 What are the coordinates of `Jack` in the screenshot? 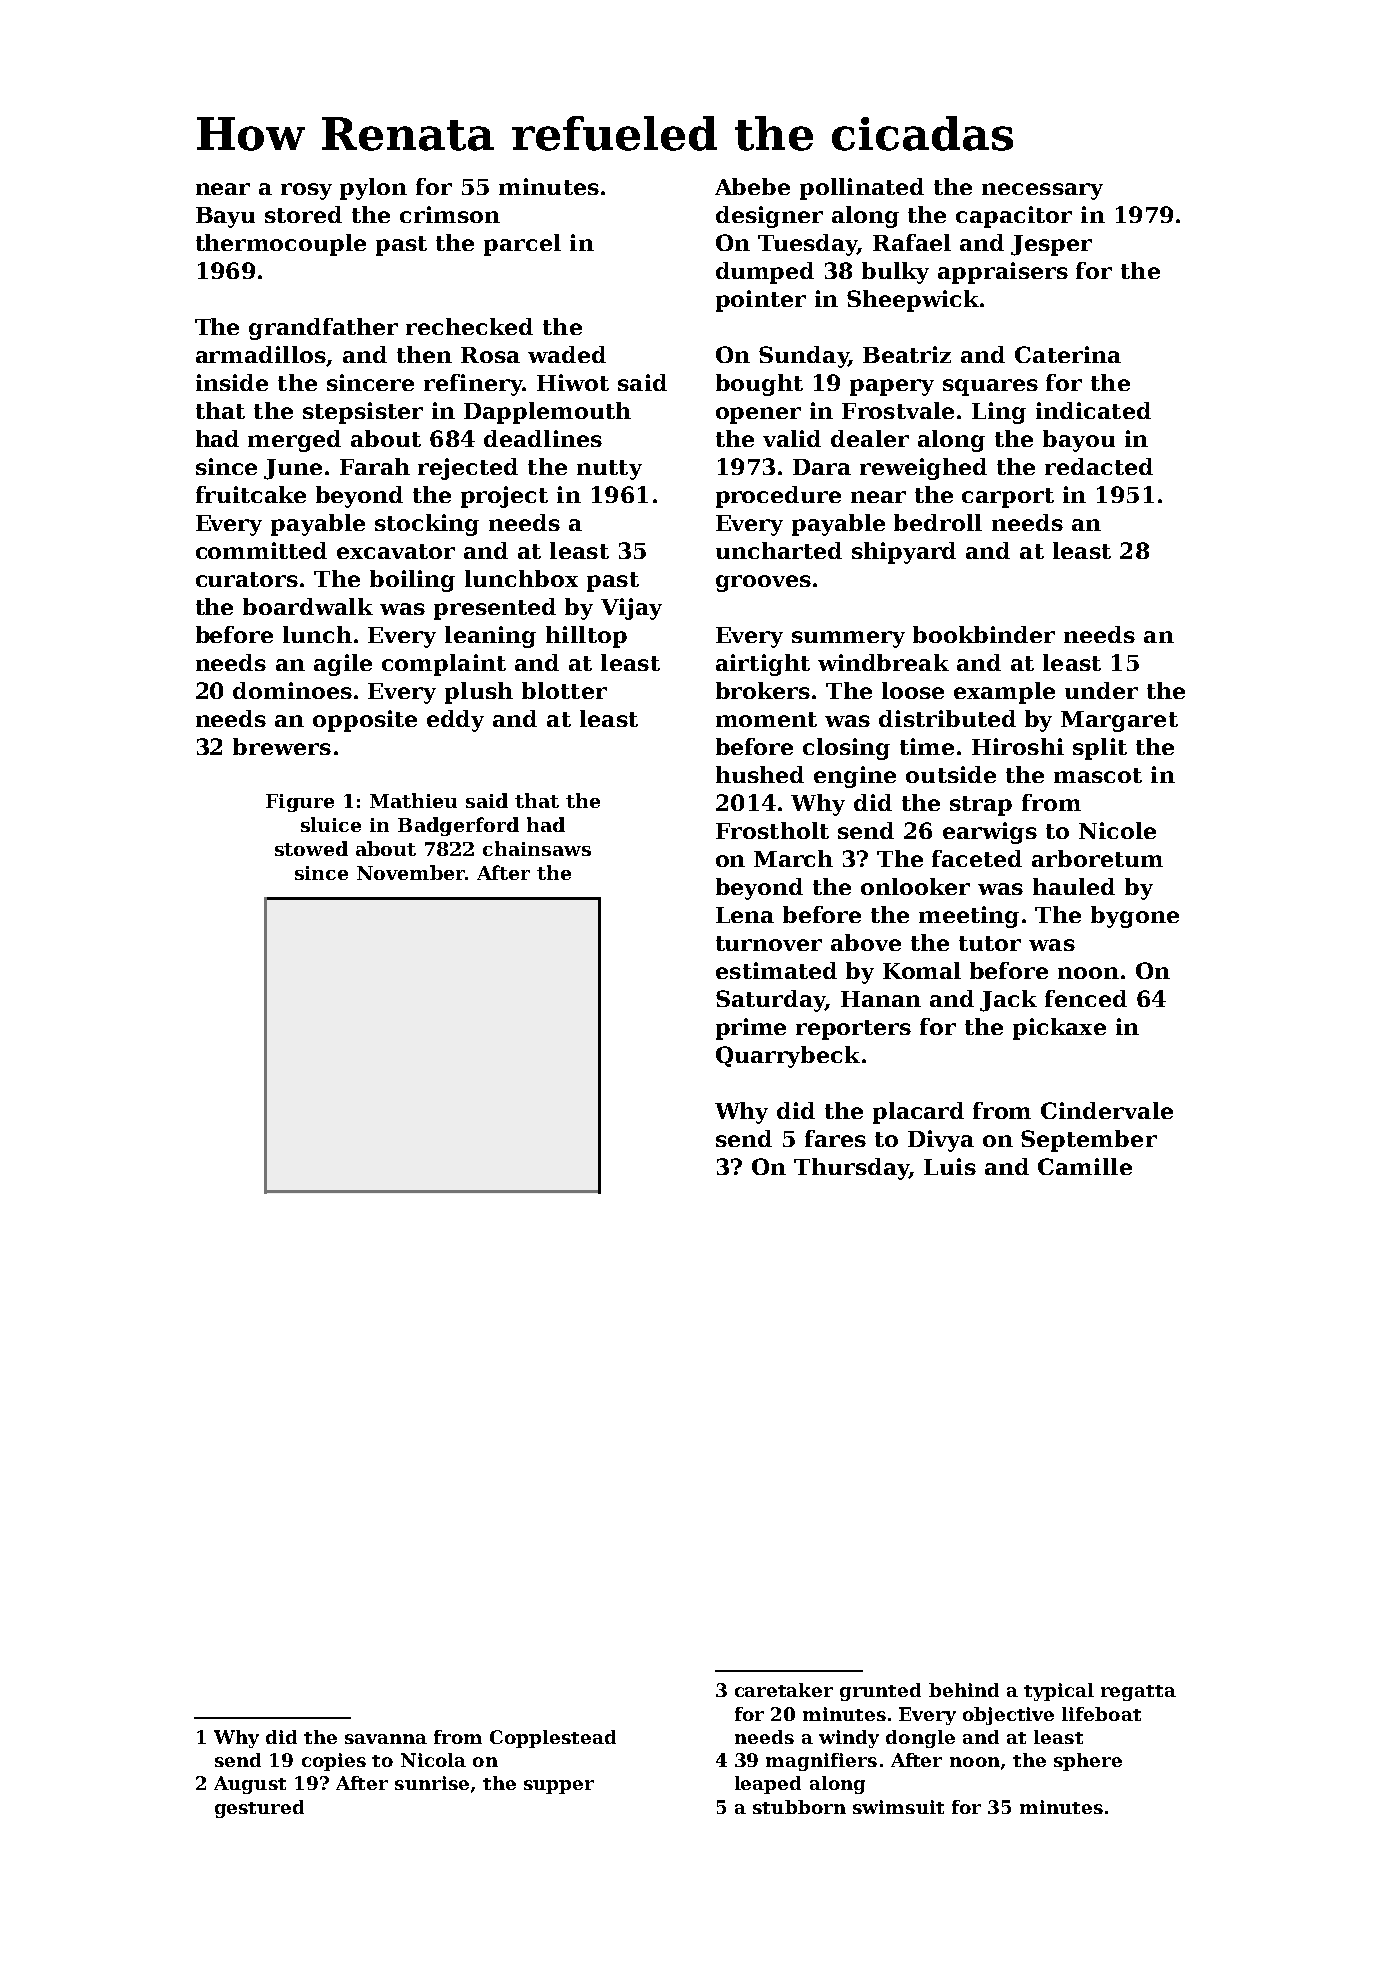 It's located at (1008, 1001).
